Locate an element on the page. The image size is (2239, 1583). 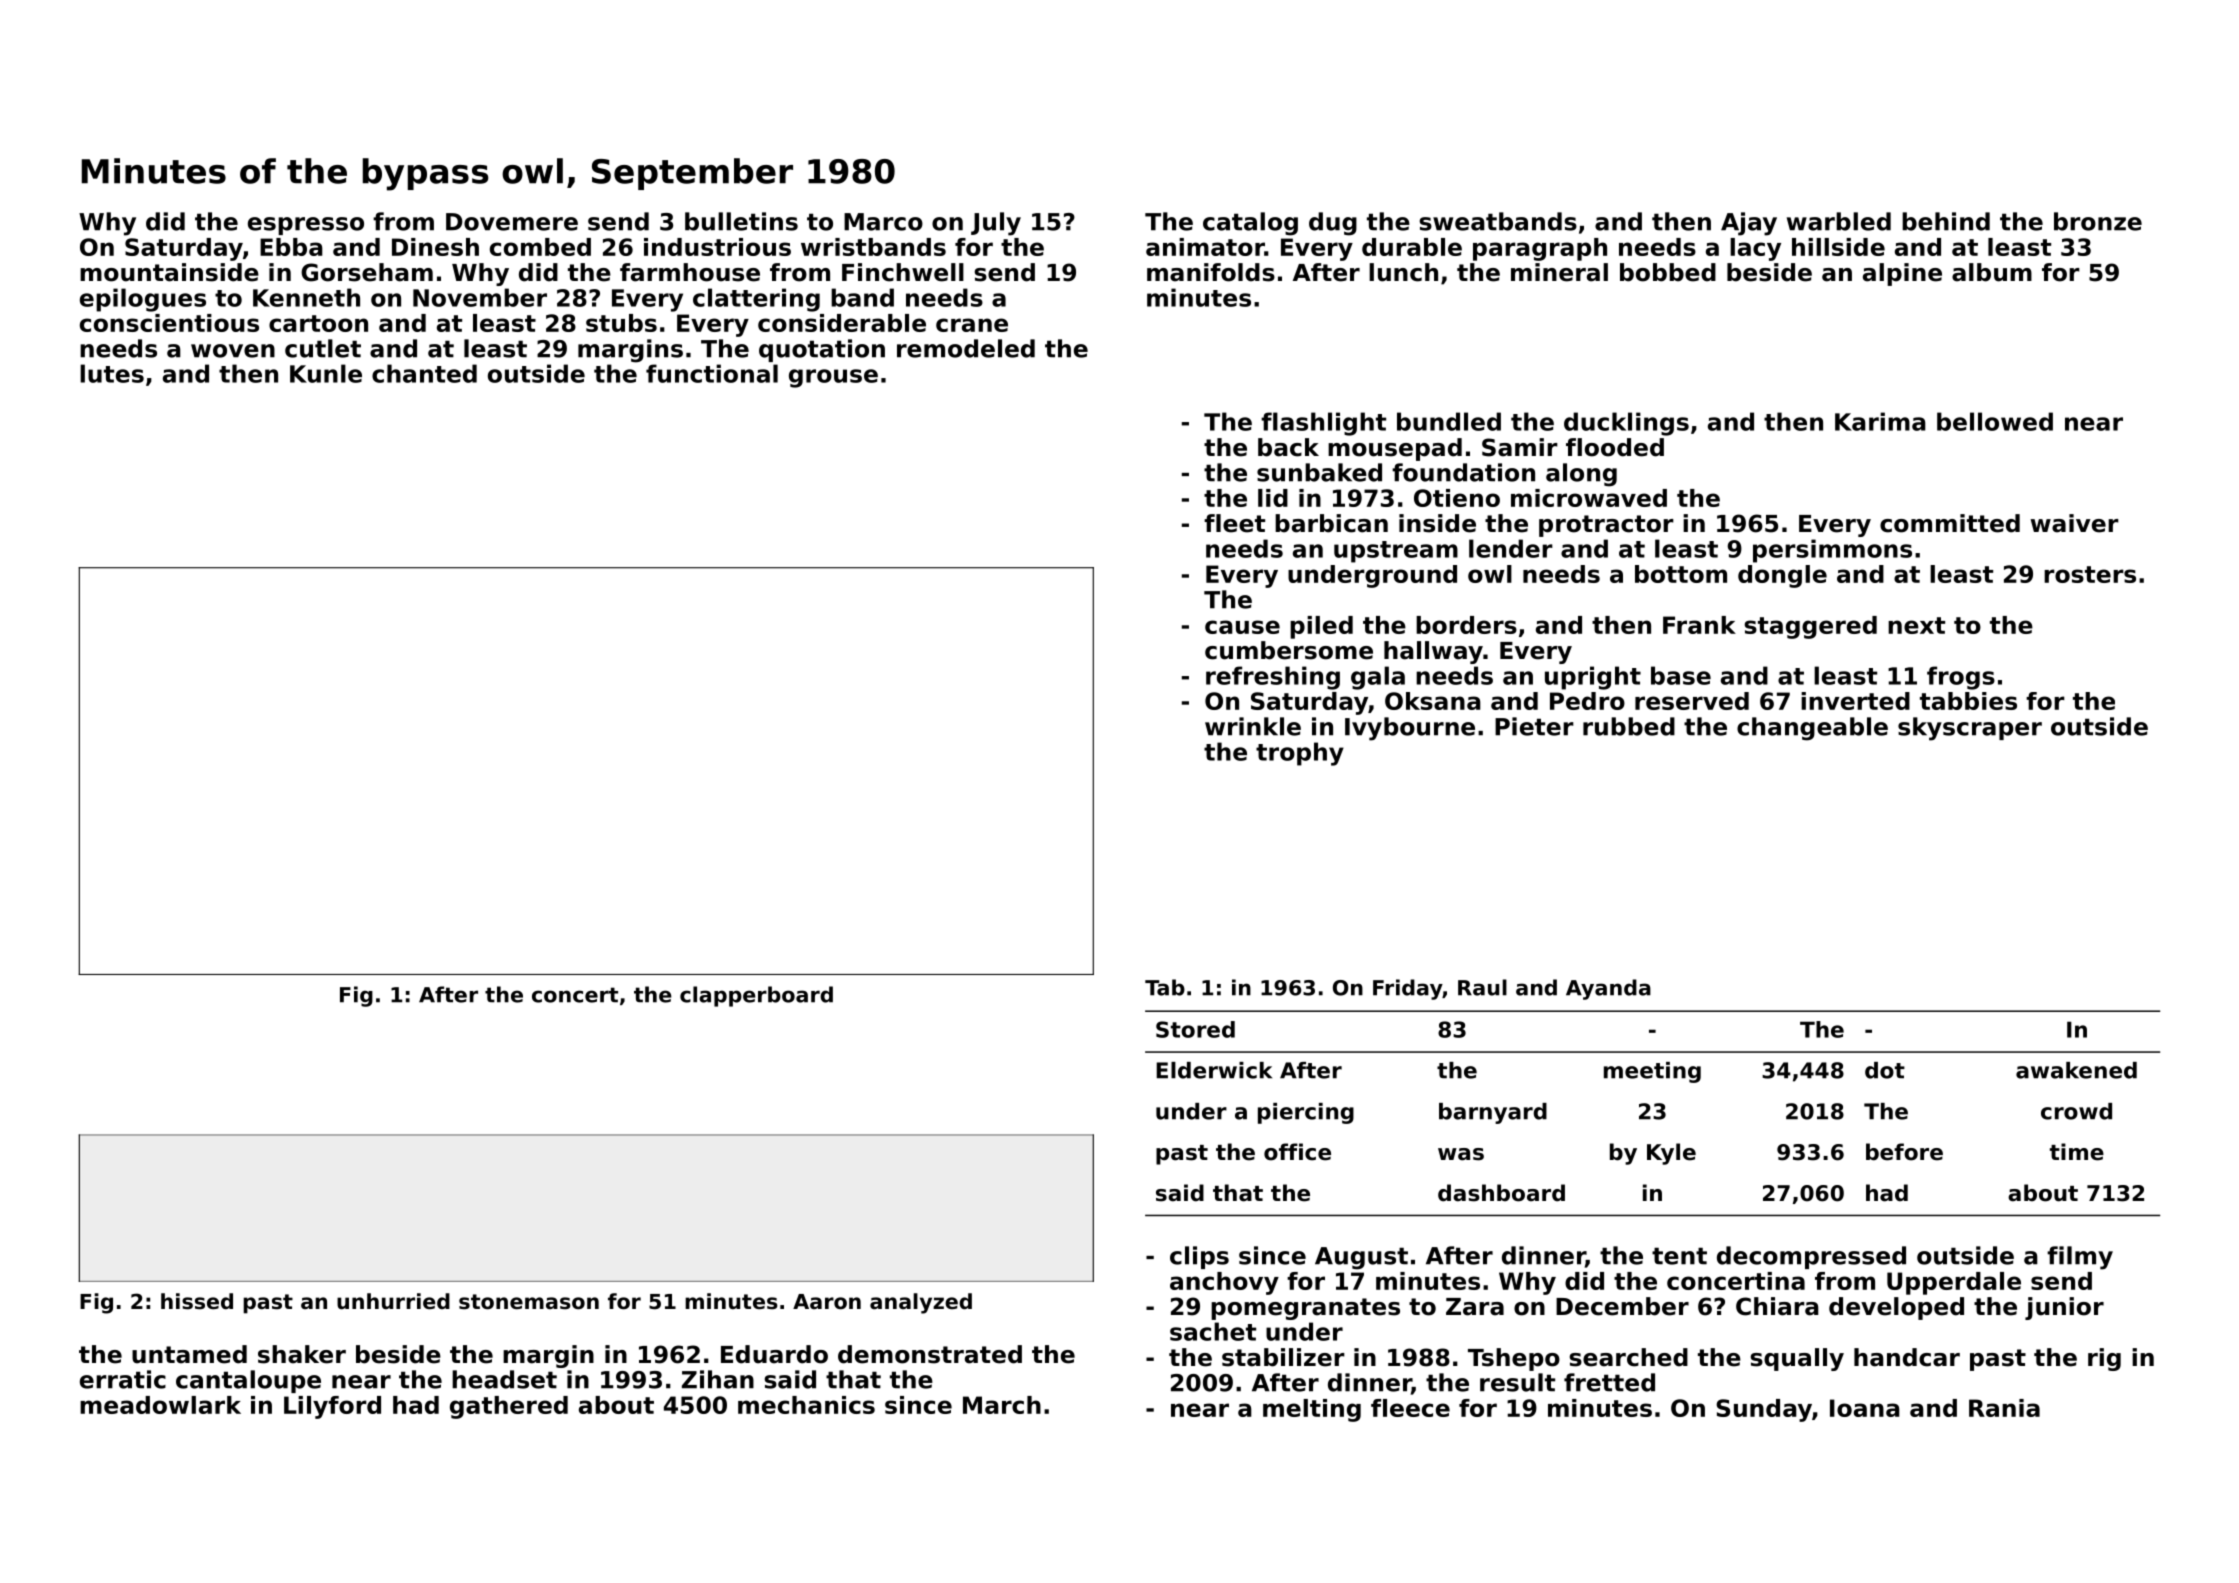
stonemason is located at coordinates (529, 1302).
